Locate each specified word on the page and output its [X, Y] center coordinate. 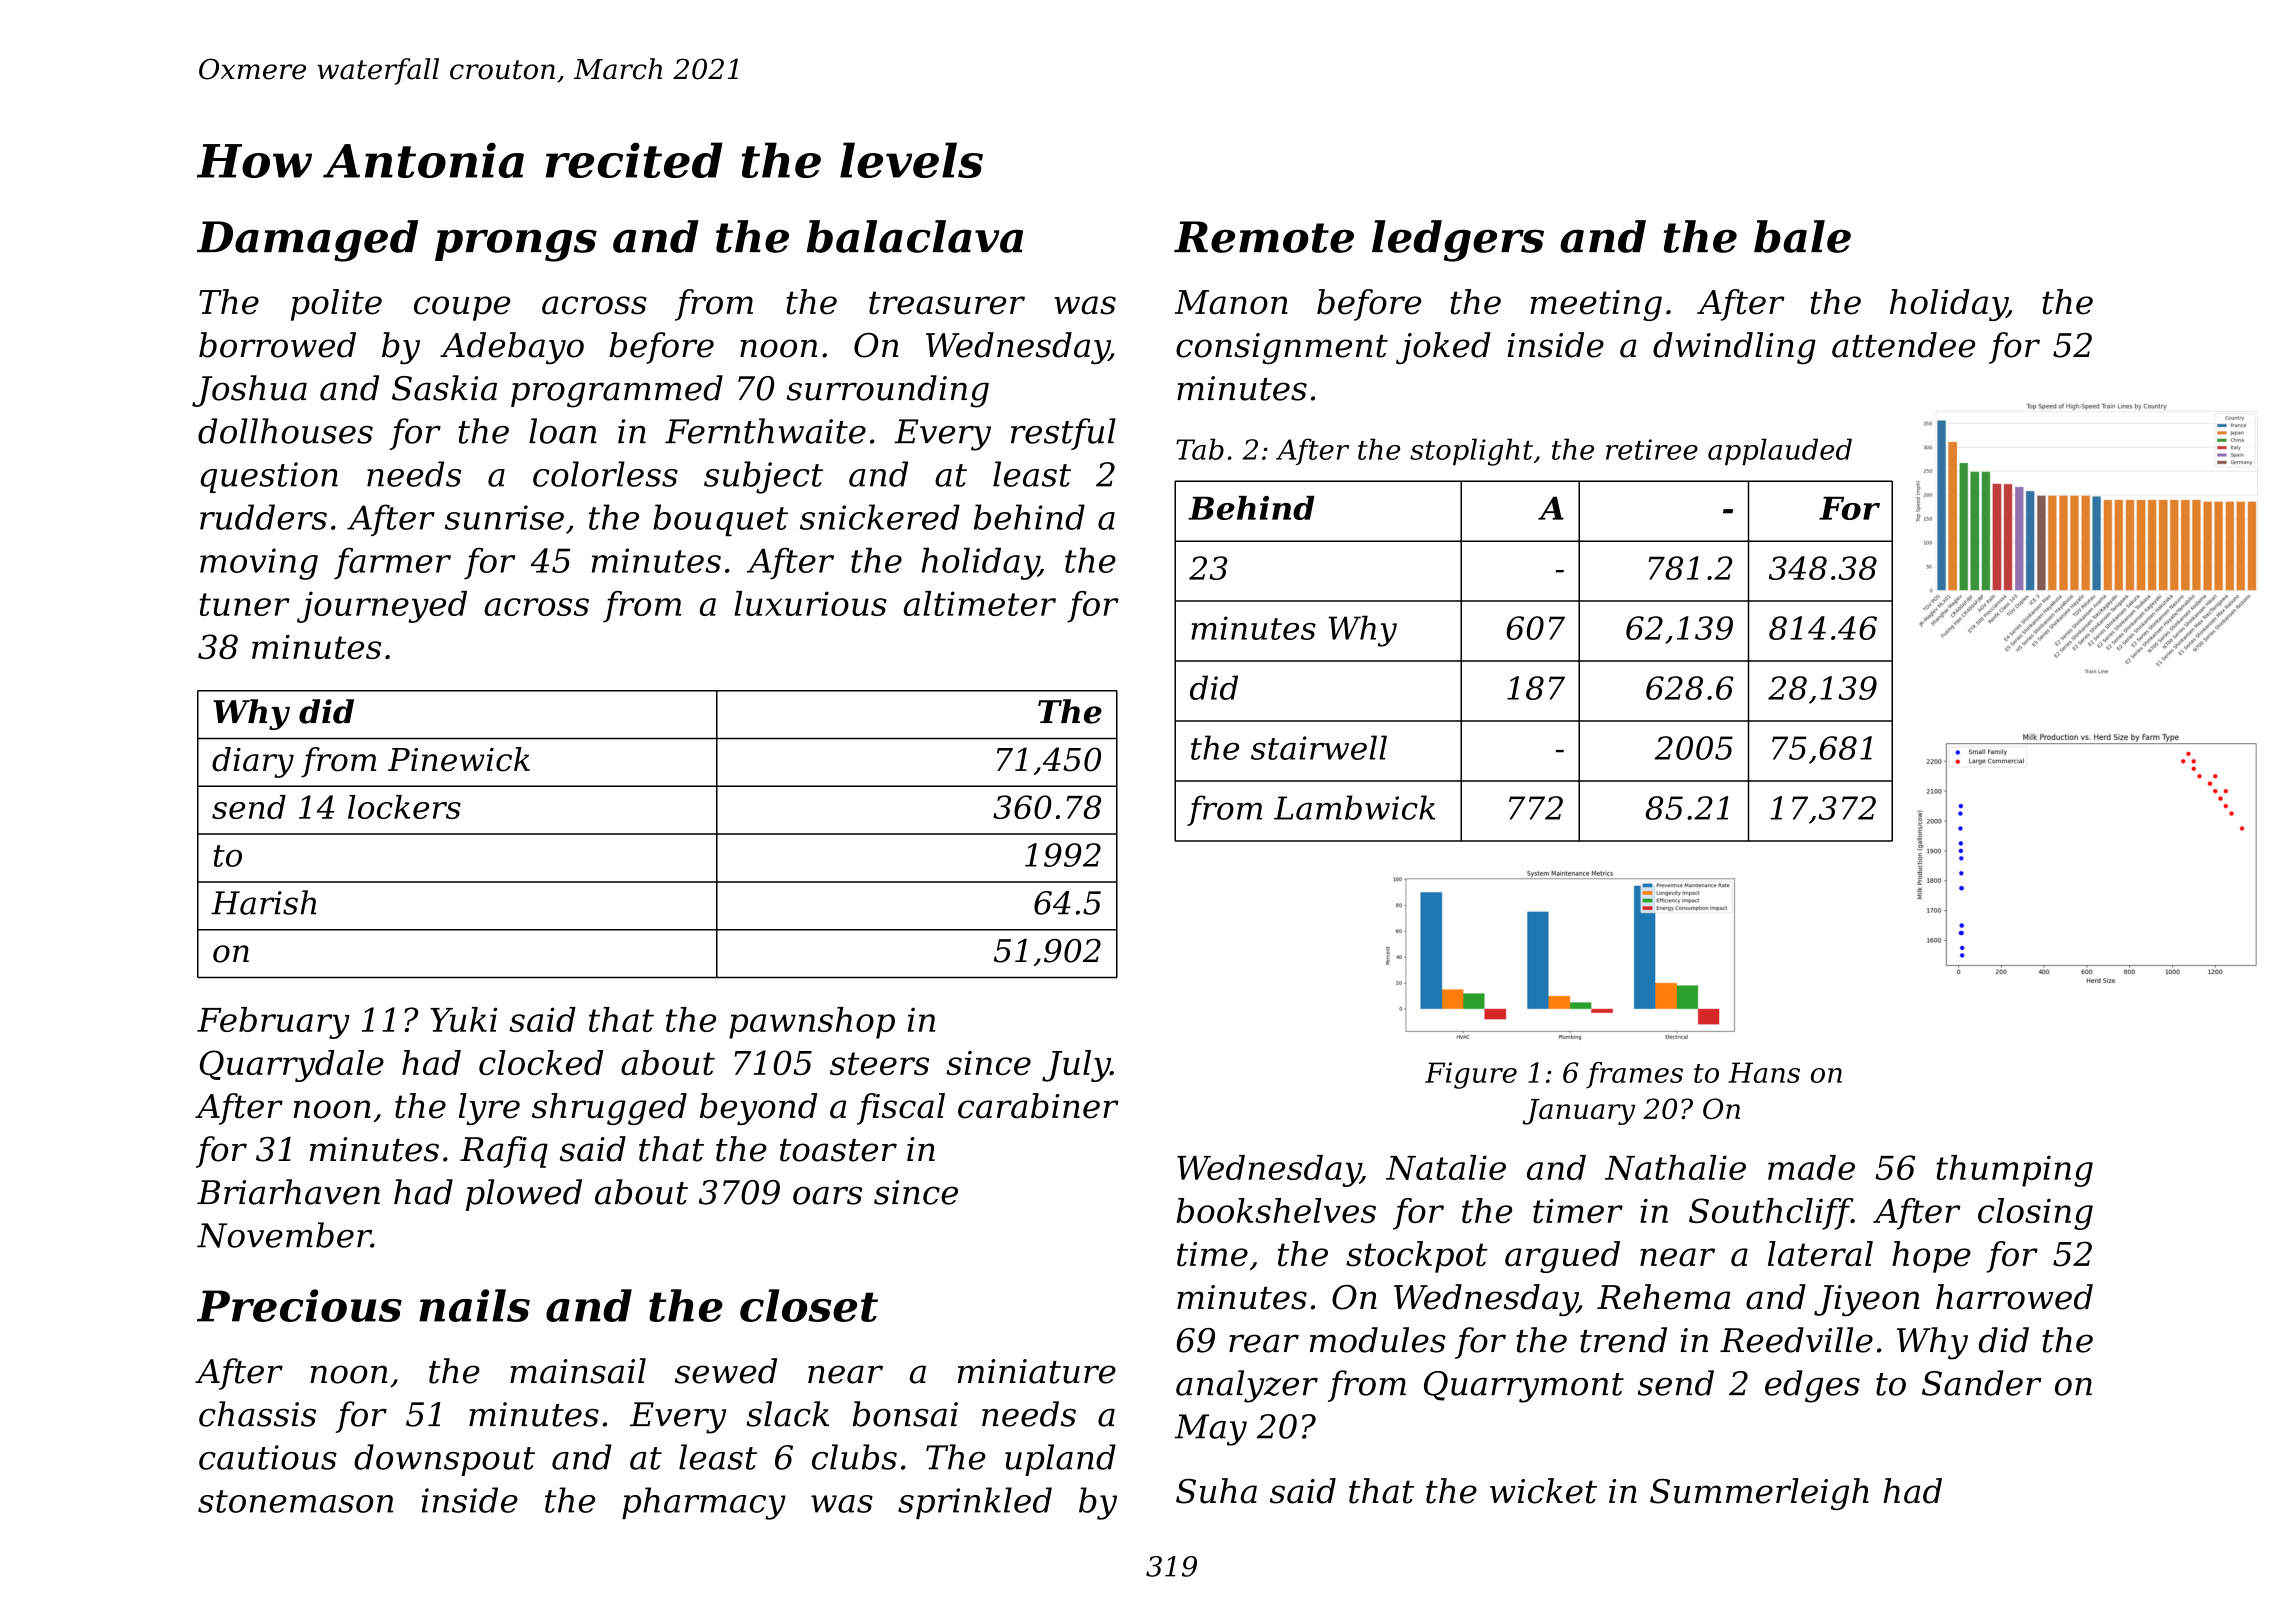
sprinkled [975, 1503]
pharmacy [704, 1503]
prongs [516, 245]
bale [1802, 236]
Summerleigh [1759, 1494]
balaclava [915, 236]
